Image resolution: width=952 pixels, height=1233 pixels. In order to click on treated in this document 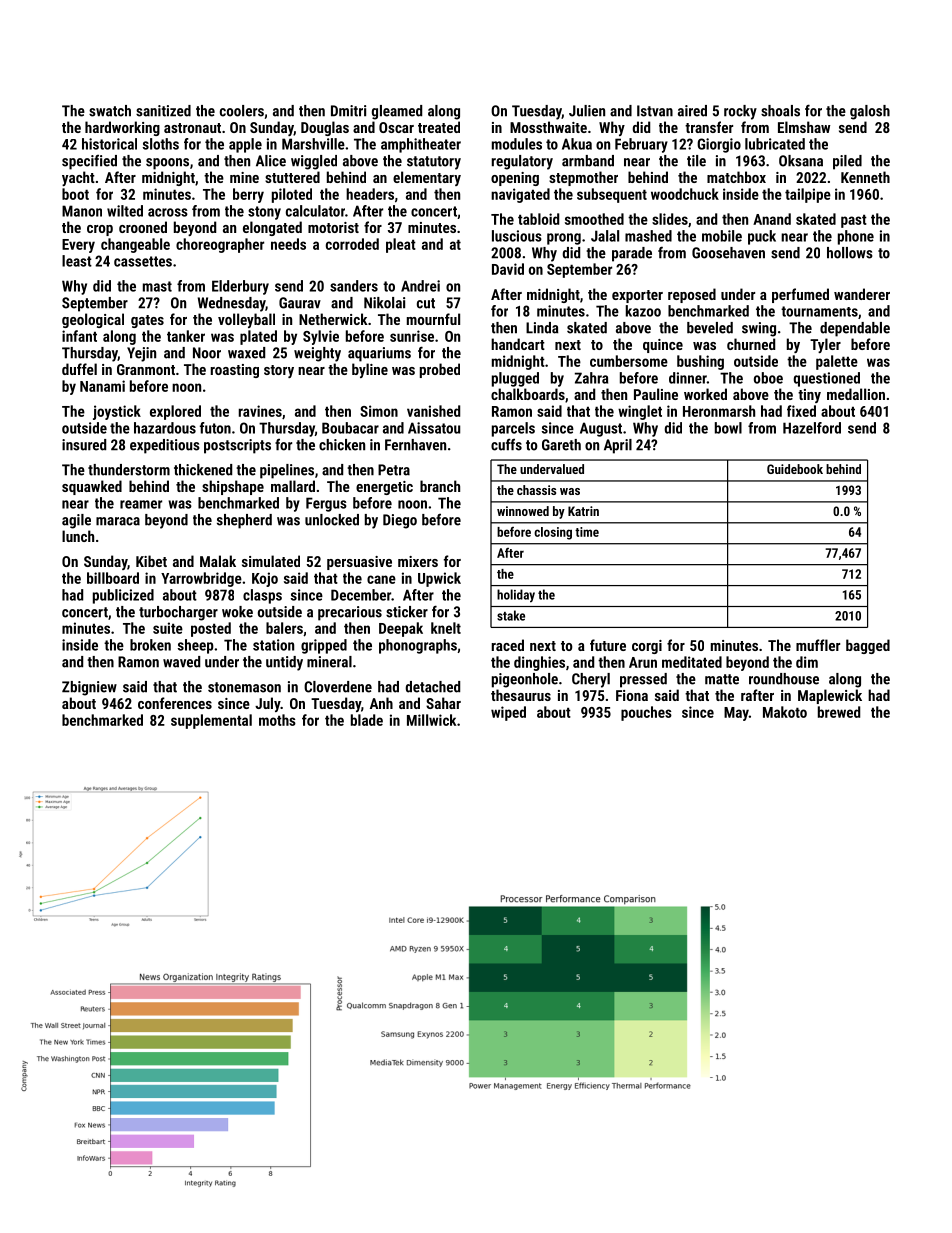, I will do `click(439, 127)`.
